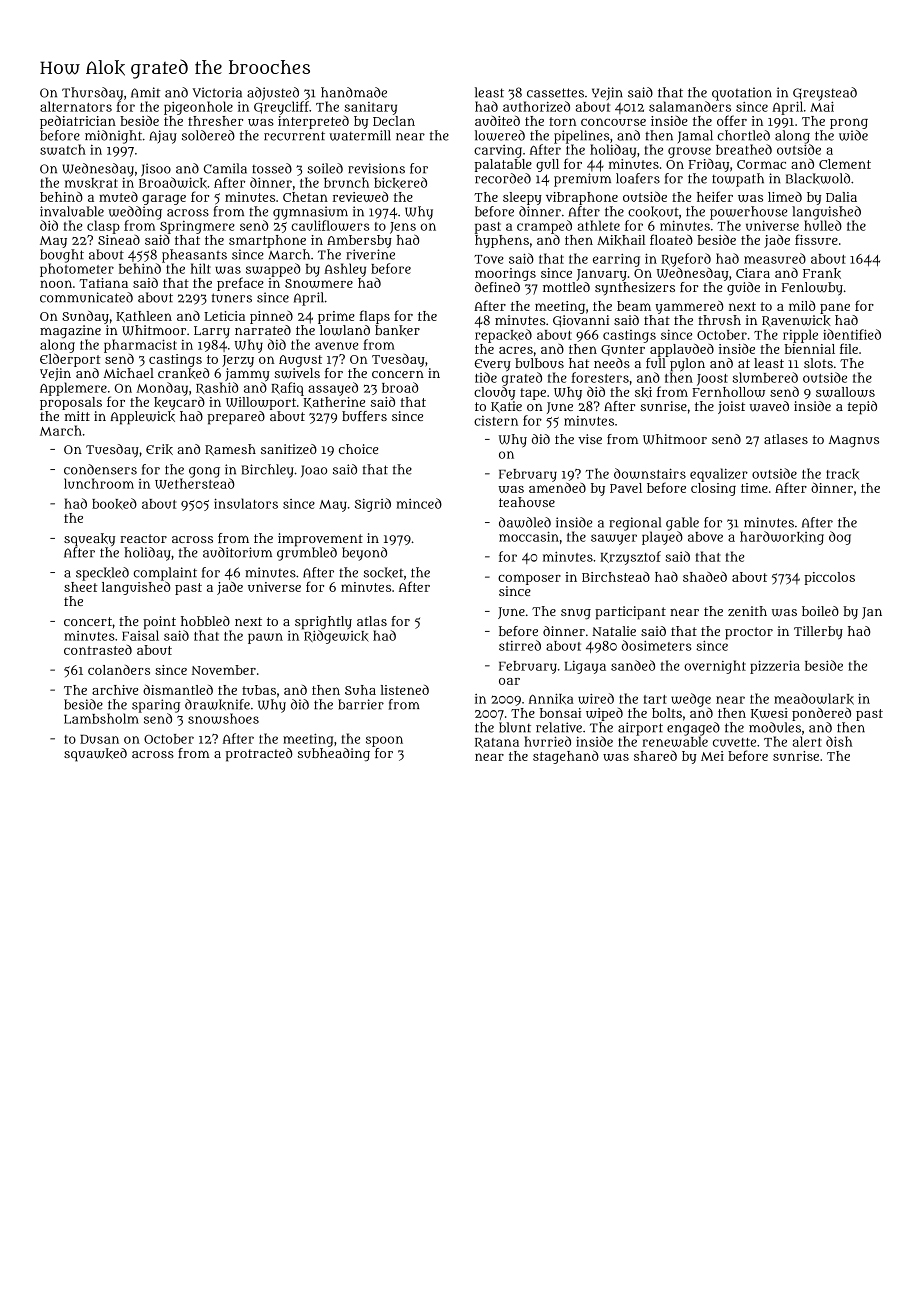 The width and height of the screenshot is (924, 1308). What do you see at coordinates (576, 614) in the screenshot?
I see `snug` at bounding box center [576, 614].
